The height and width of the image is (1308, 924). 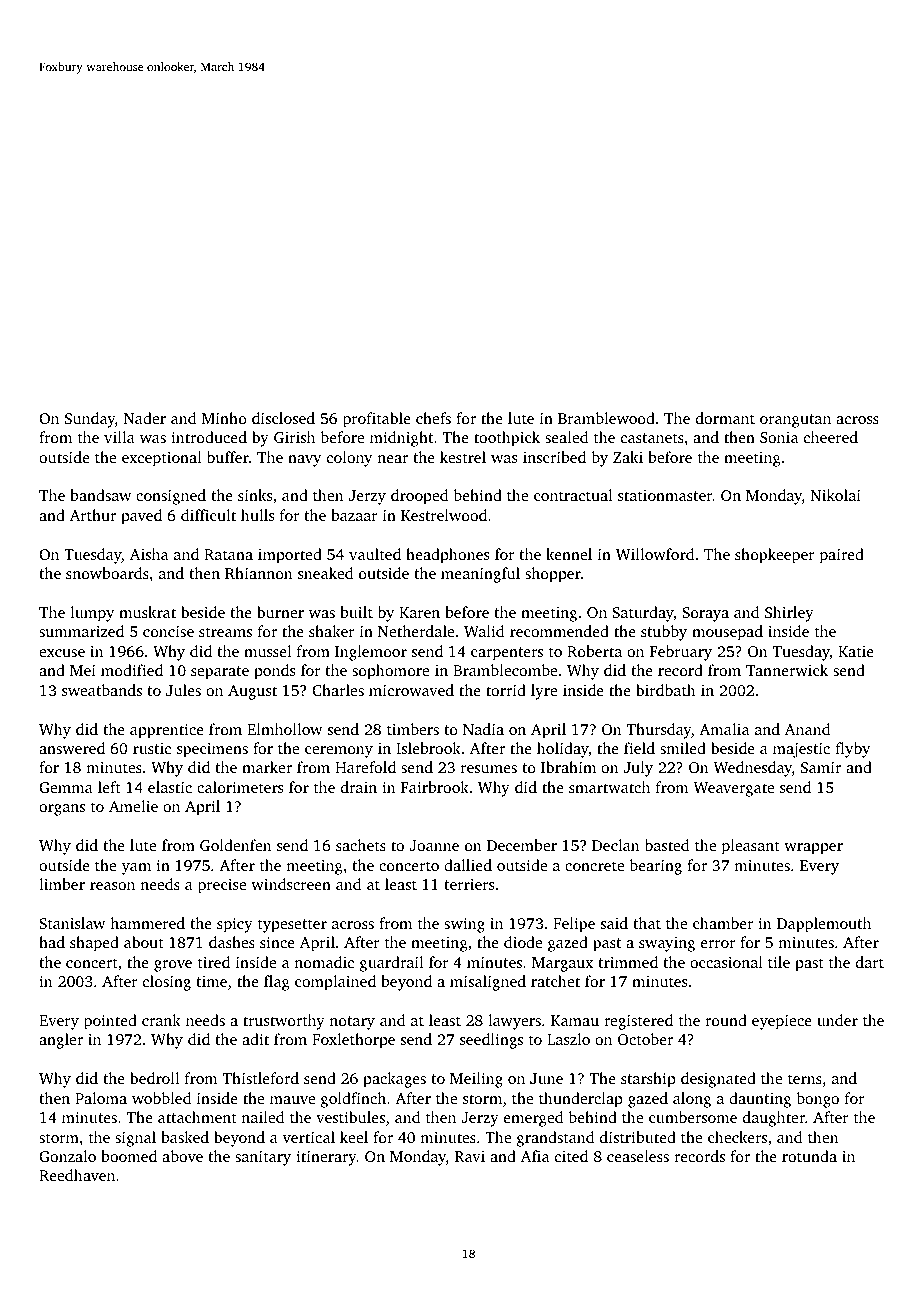 What do you see at coordinates (801, 750) in the image?
I see `majestic` at bounding box center [801, 750].
